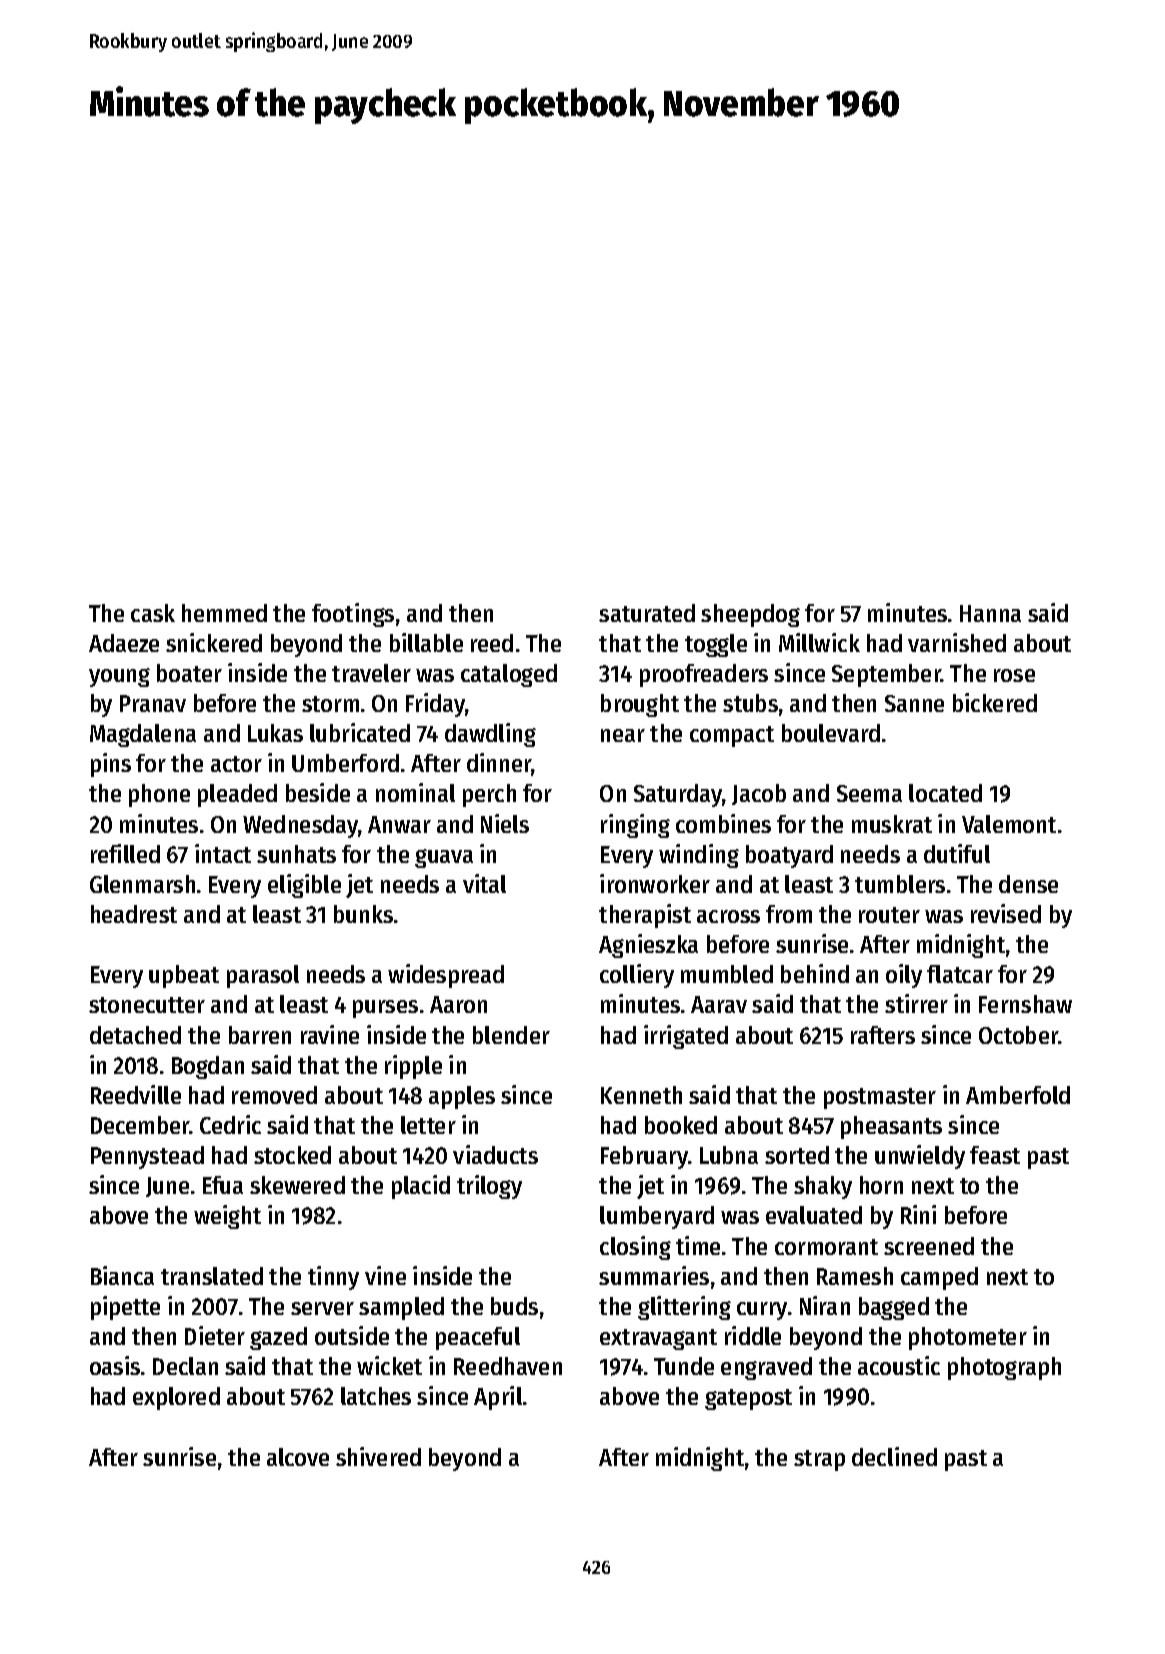 The height and width of the page is (1654, 1165). I want to click on April, so click(498, 1398).
